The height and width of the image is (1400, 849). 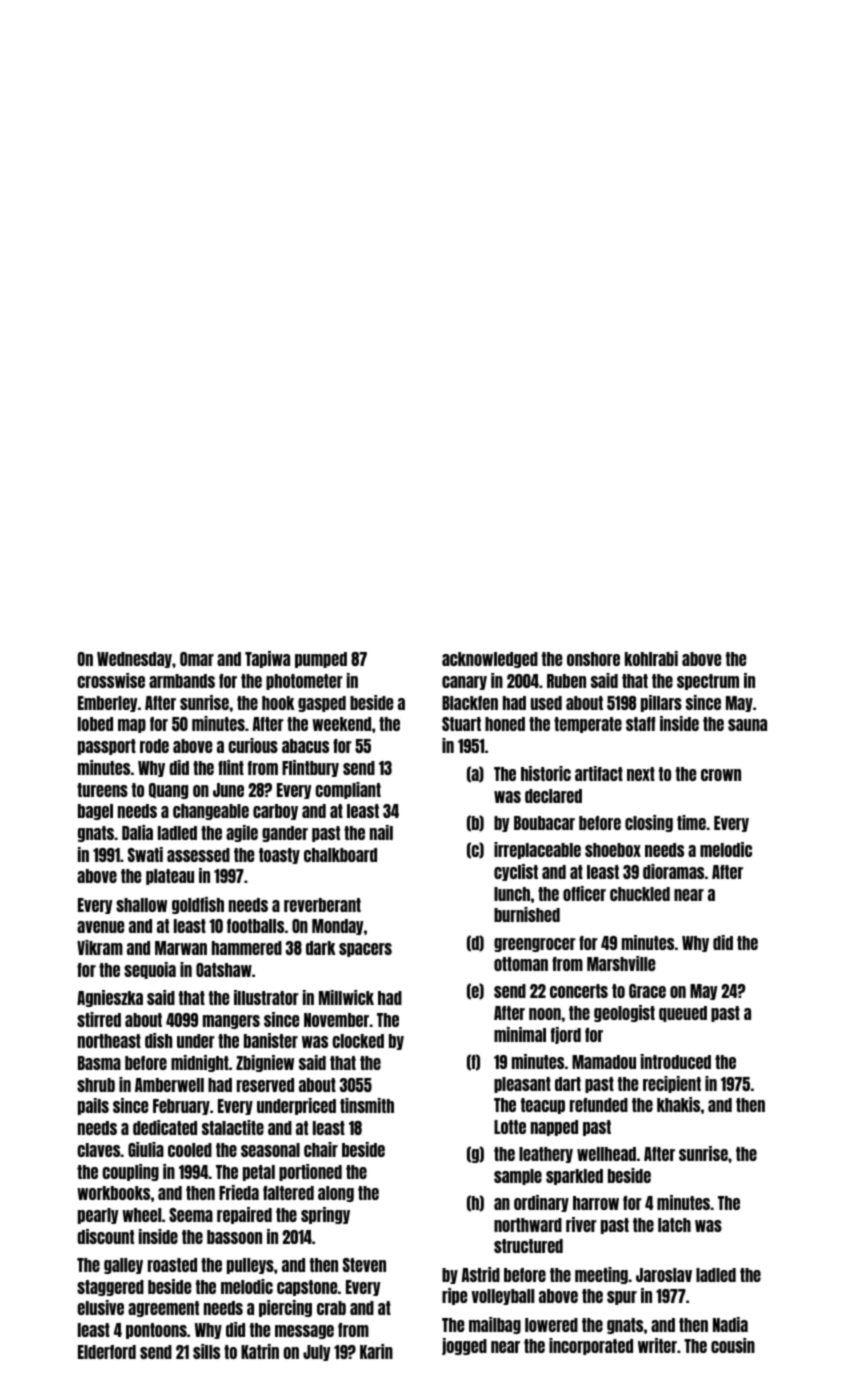 I want to click on Oatshaw, so click(x=224, y=970).
